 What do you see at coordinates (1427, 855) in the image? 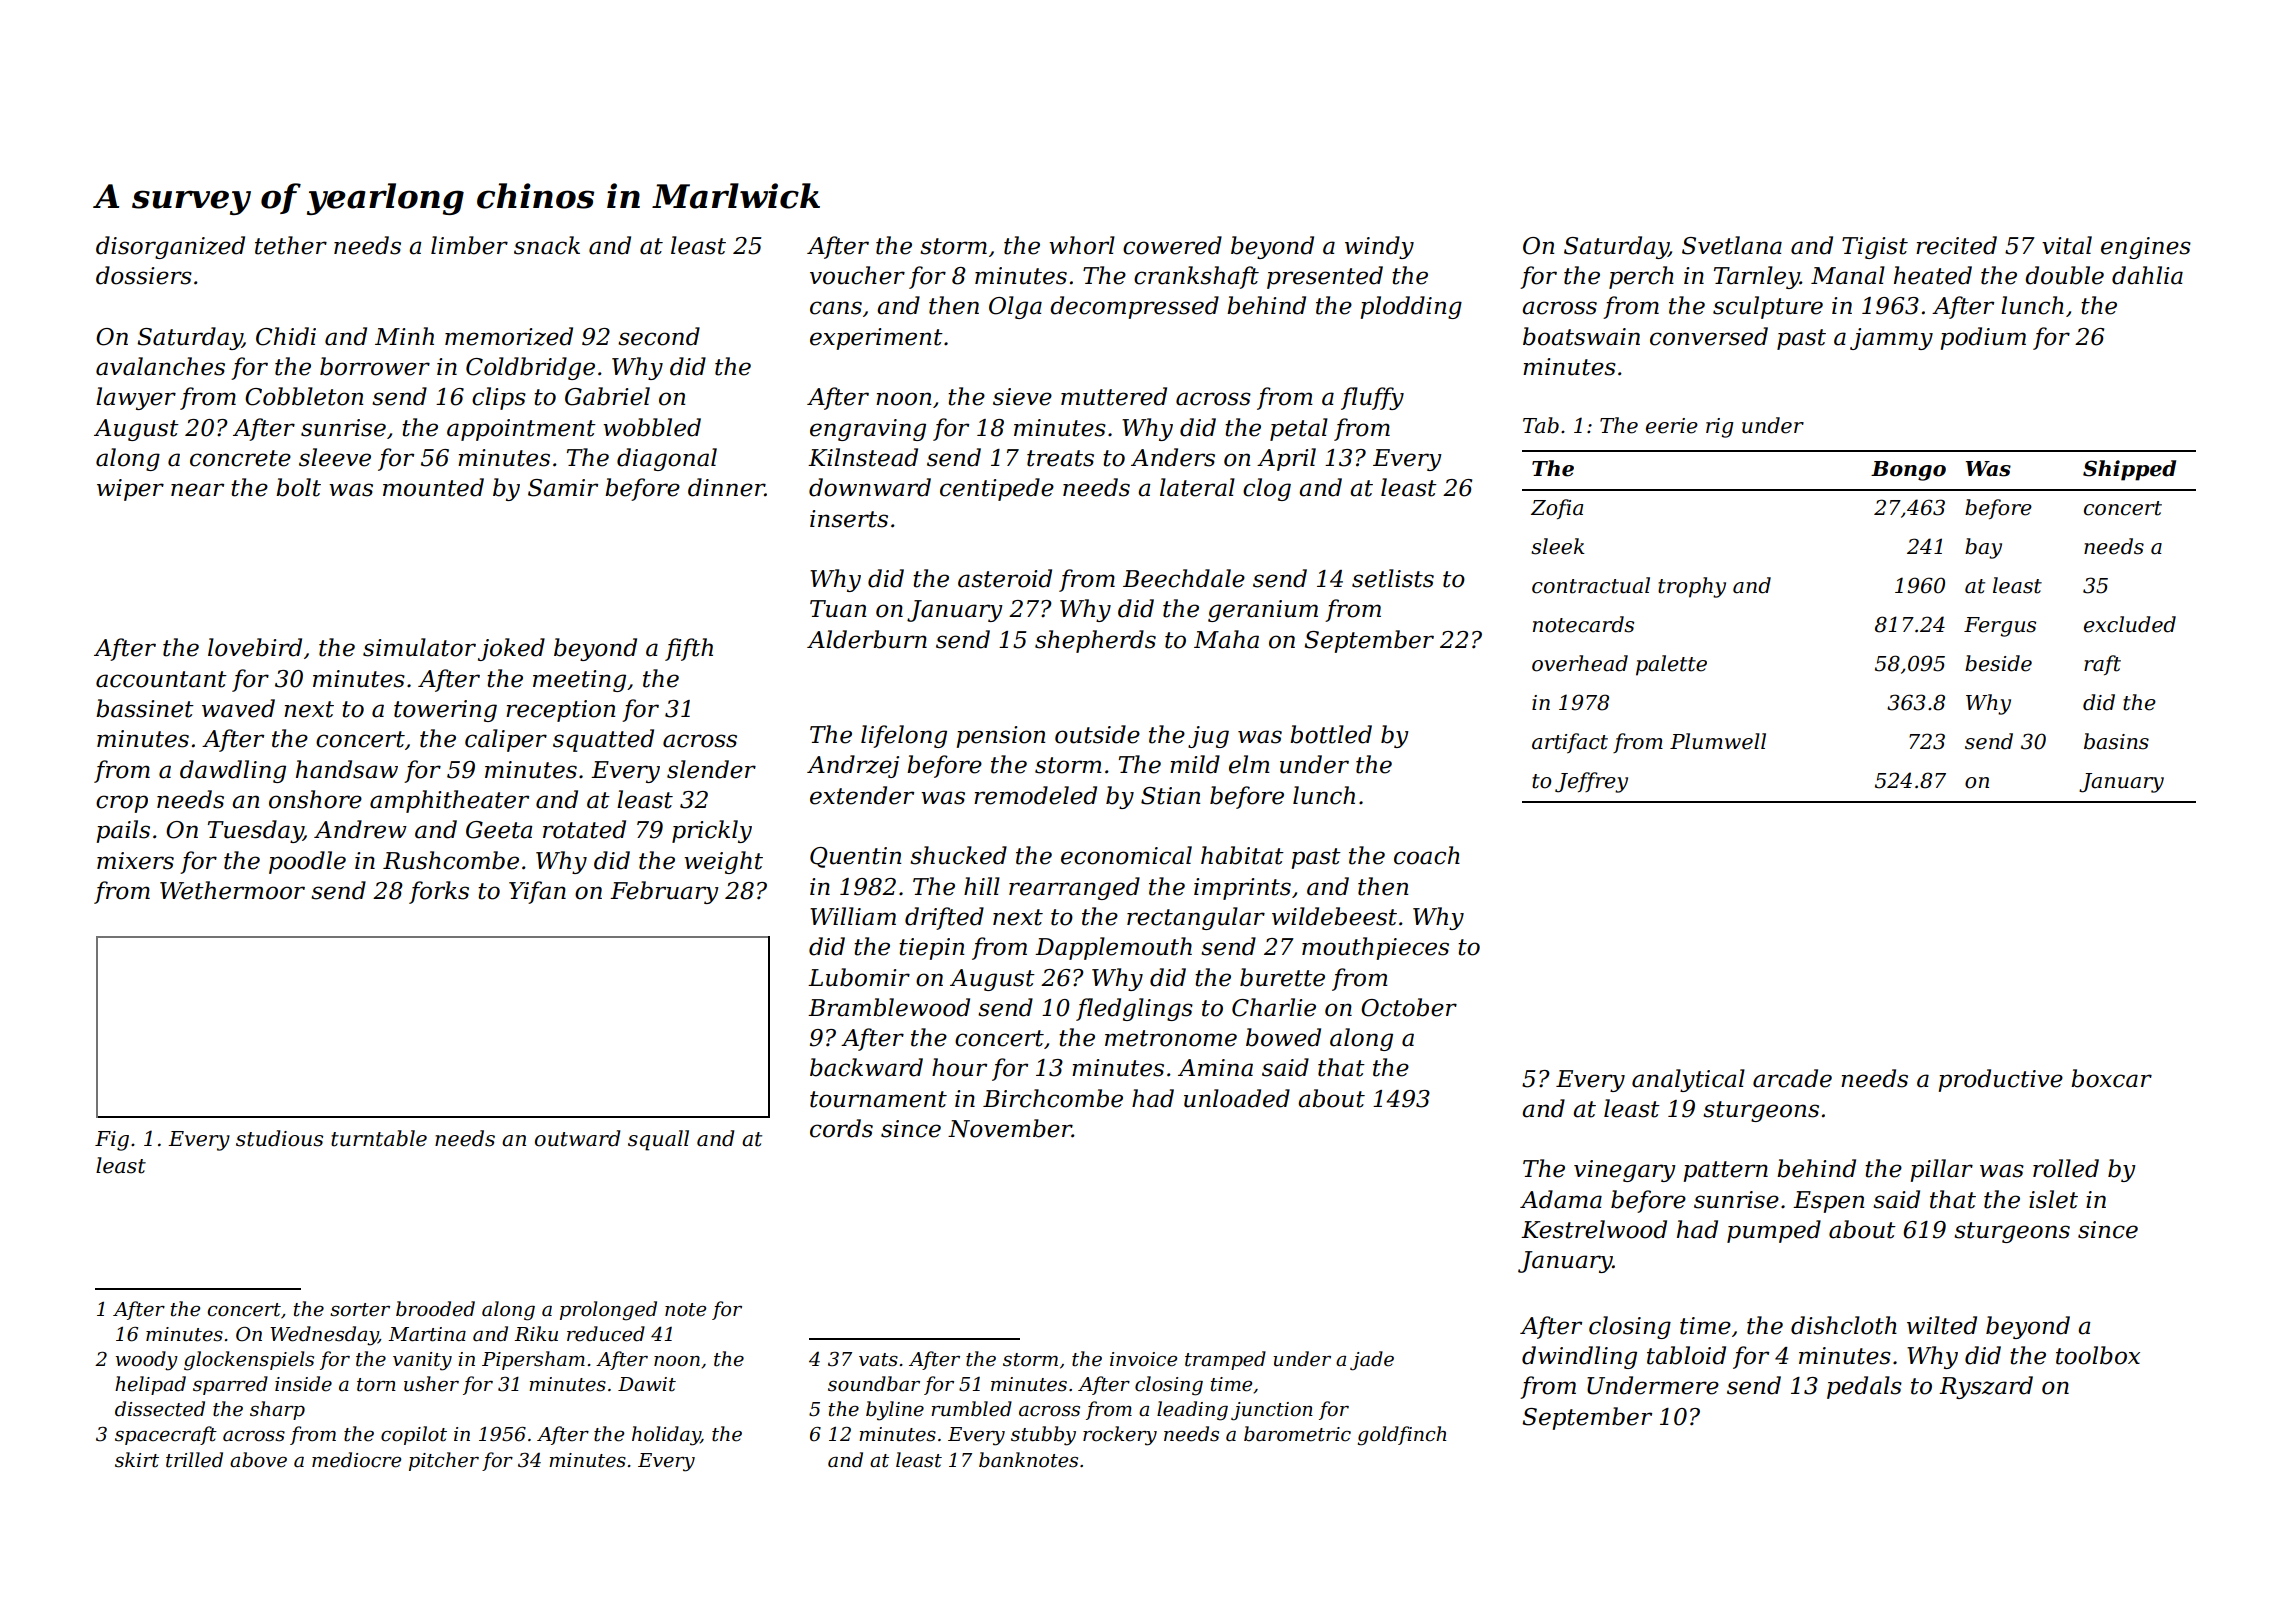
I see `coach` at bounding box center [1427, 855].
